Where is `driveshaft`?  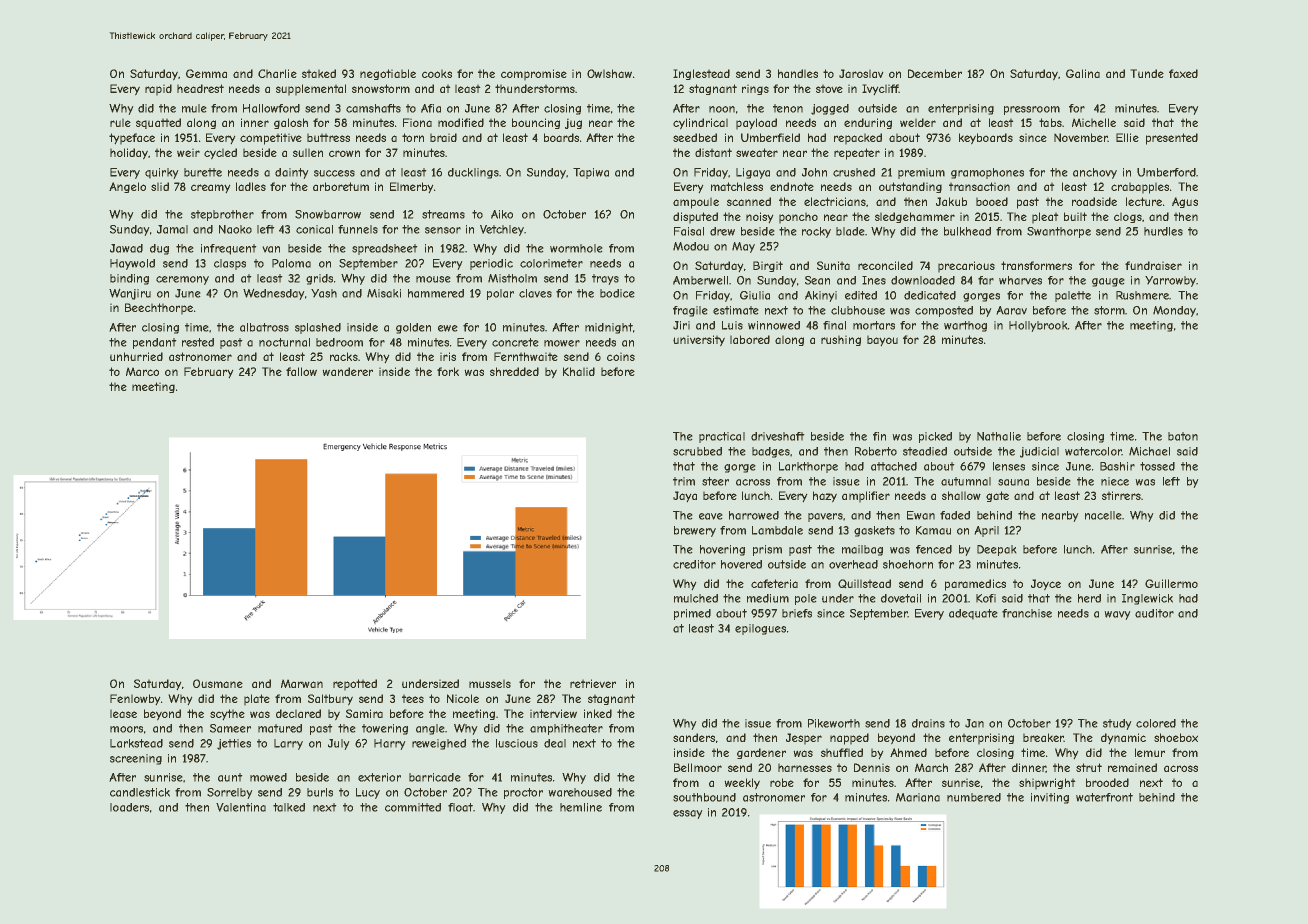
driveshaft is located at coordinates (778, 436).
